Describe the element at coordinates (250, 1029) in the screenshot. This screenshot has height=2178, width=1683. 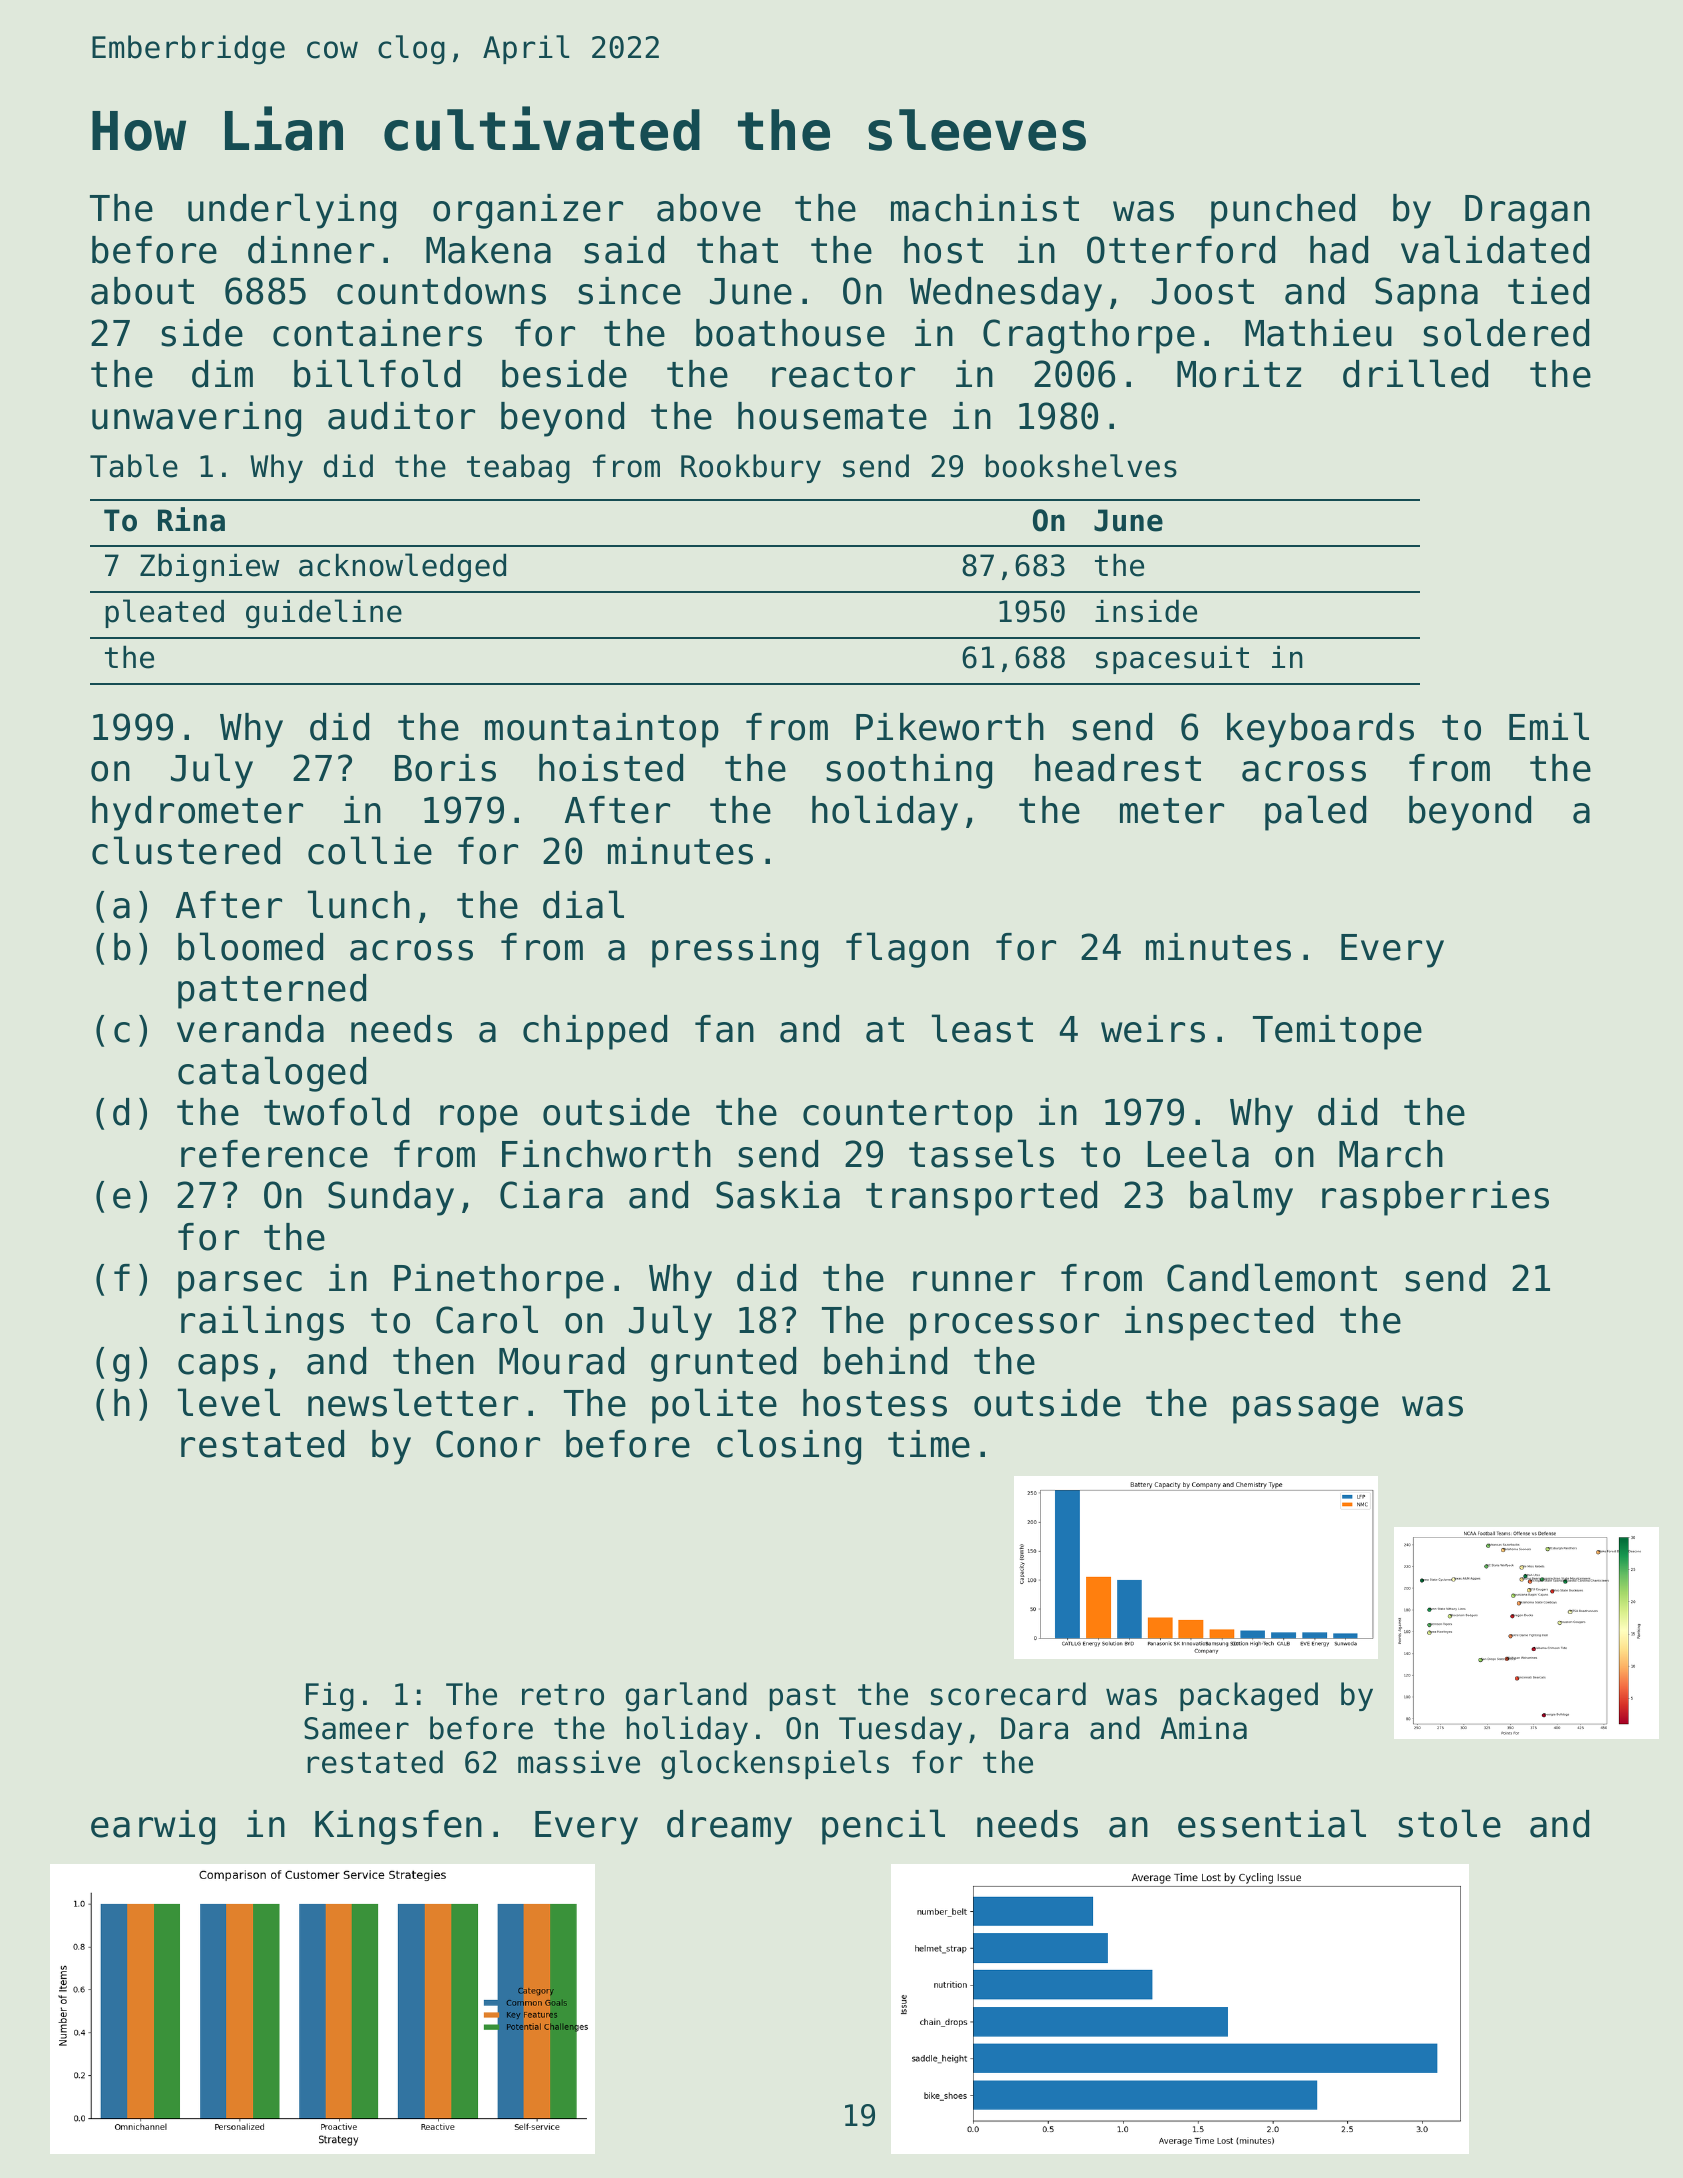
I see `veranda` at that location.
